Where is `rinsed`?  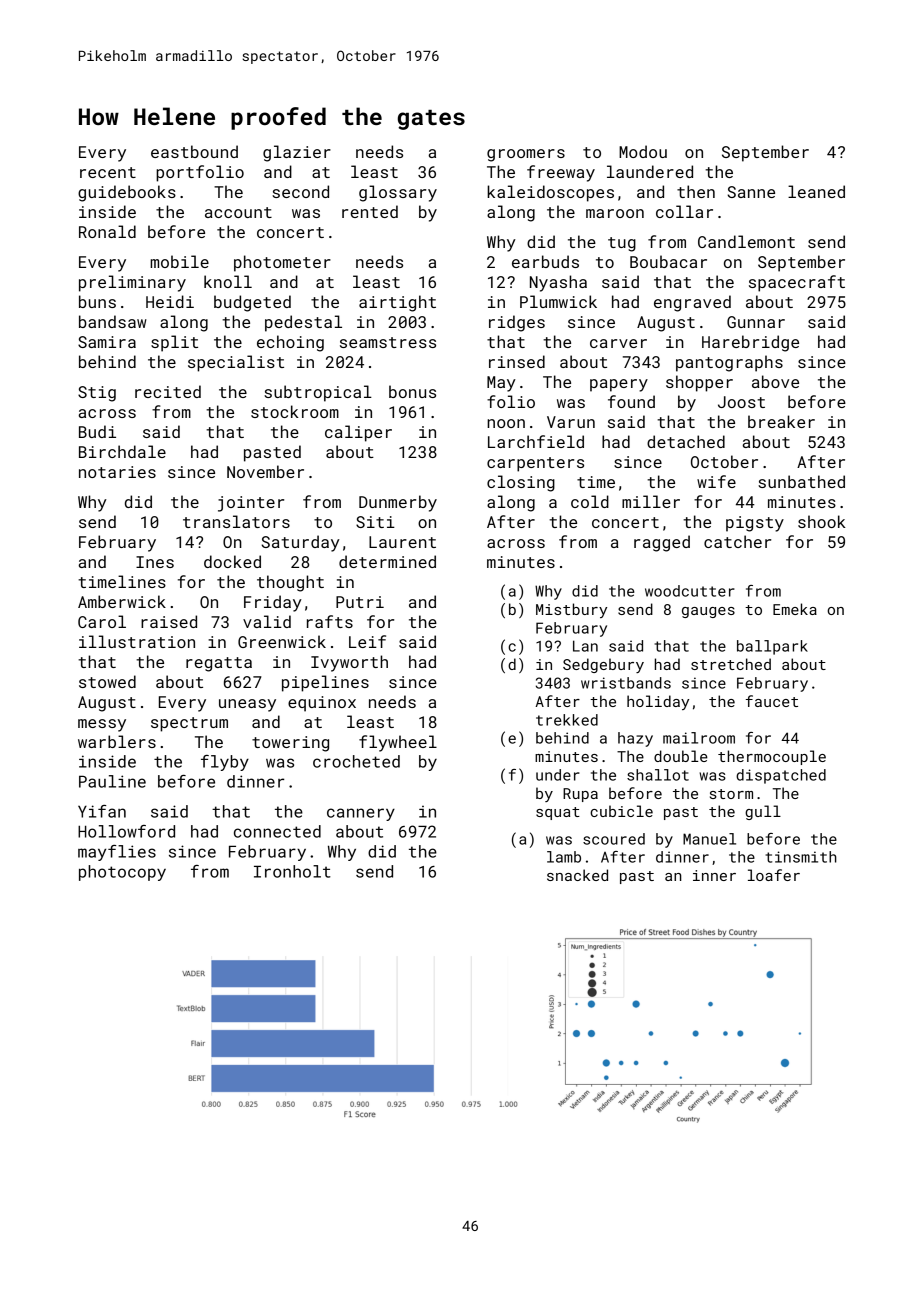 rinsed is located at coordinates (517, 361).
